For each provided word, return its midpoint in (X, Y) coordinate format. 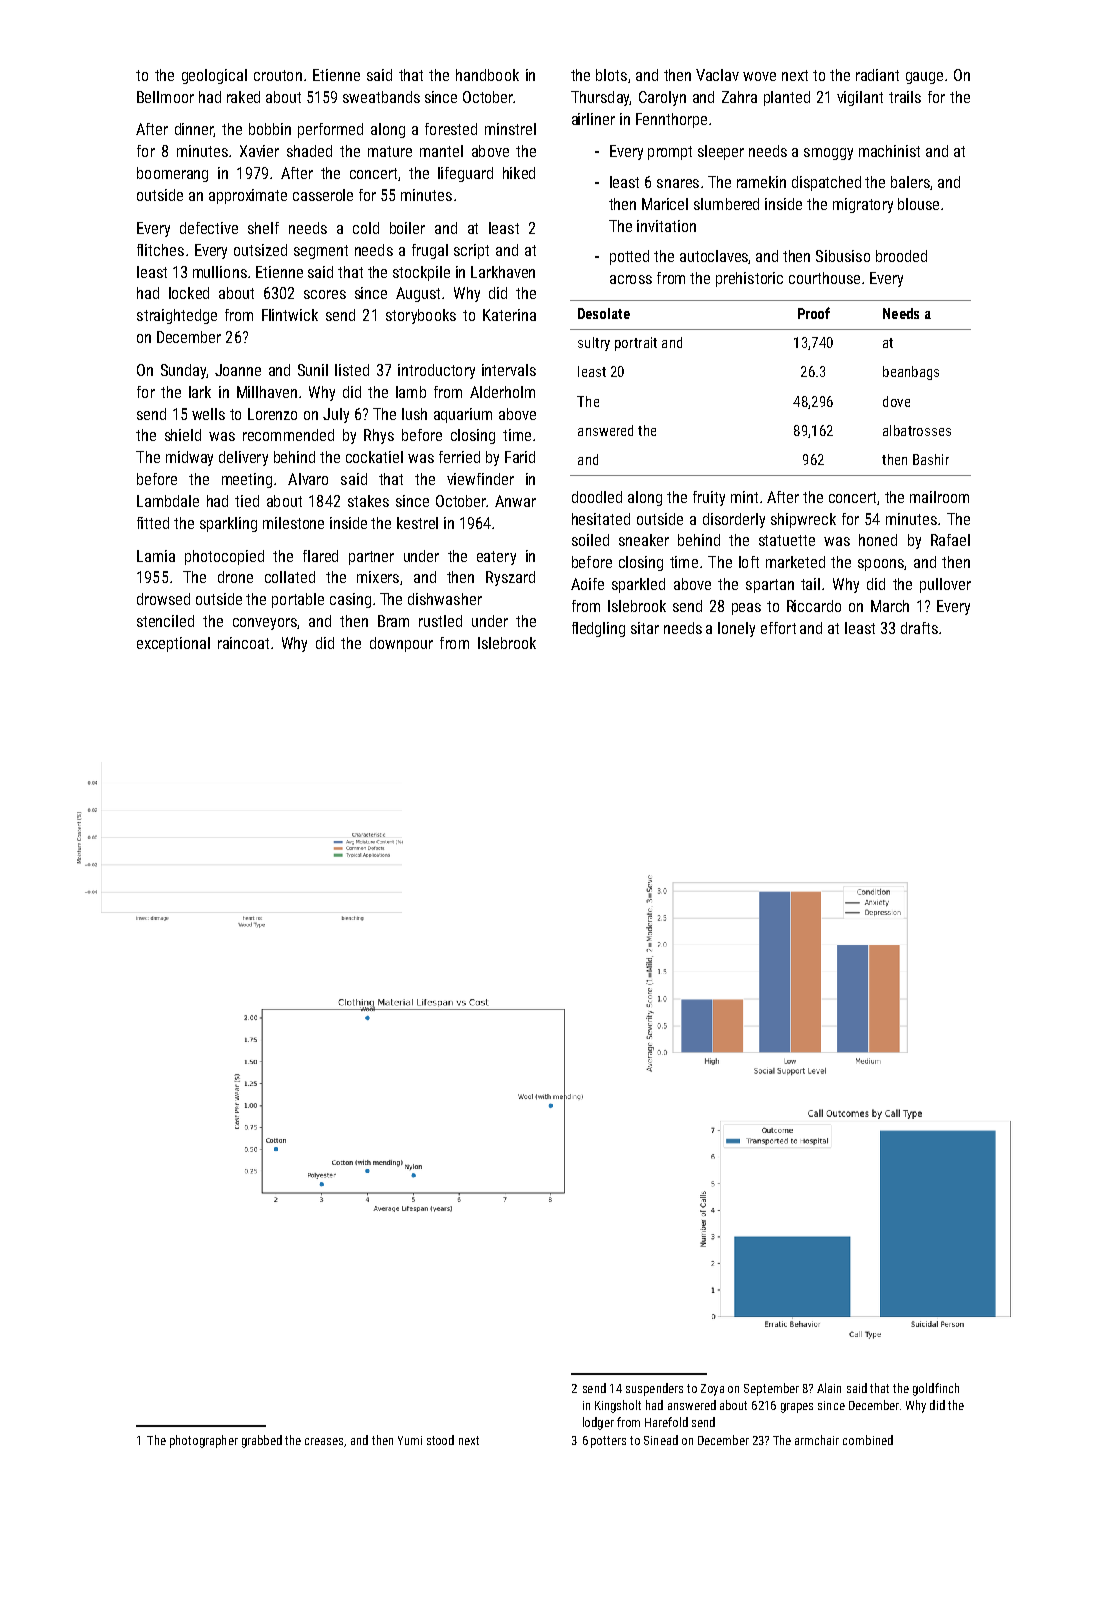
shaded (309, 151)
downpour (401, 644)
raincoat (243, 643)
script (471, 251)
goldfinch (936, 1389)
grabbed (262, 1441)
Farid (520, 457)
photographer (204, 1441)
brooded (901, 256)
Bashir (931, 459)
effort (778, 628)
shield (183, 435)
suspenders (654, 1389)
